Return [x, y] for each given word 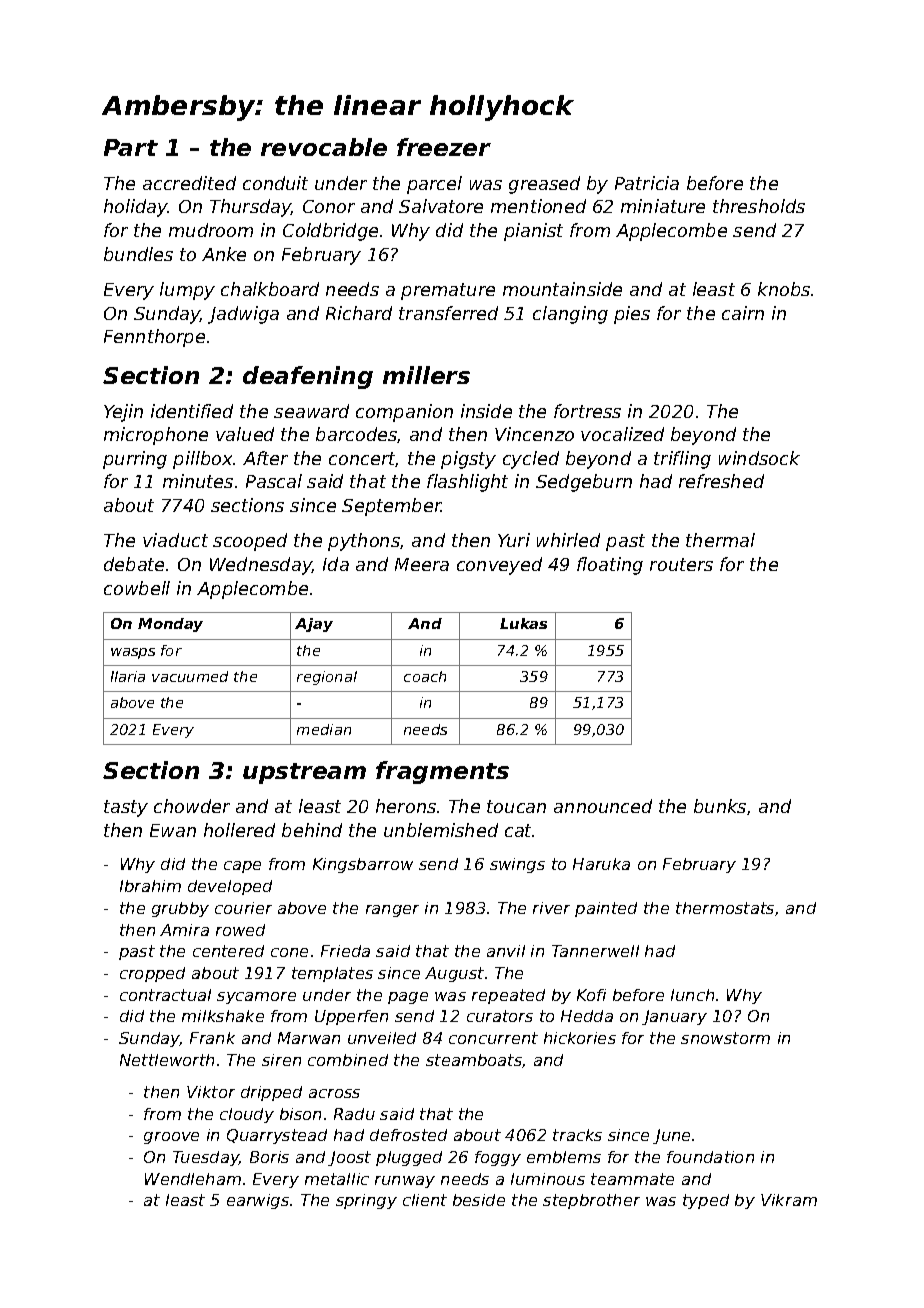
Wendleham [193, 1179]
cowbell [137, 588]
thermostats [725, 908]
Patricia [647, 183]
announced [603, 806]
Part [131, 147]
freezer [444, 147]
